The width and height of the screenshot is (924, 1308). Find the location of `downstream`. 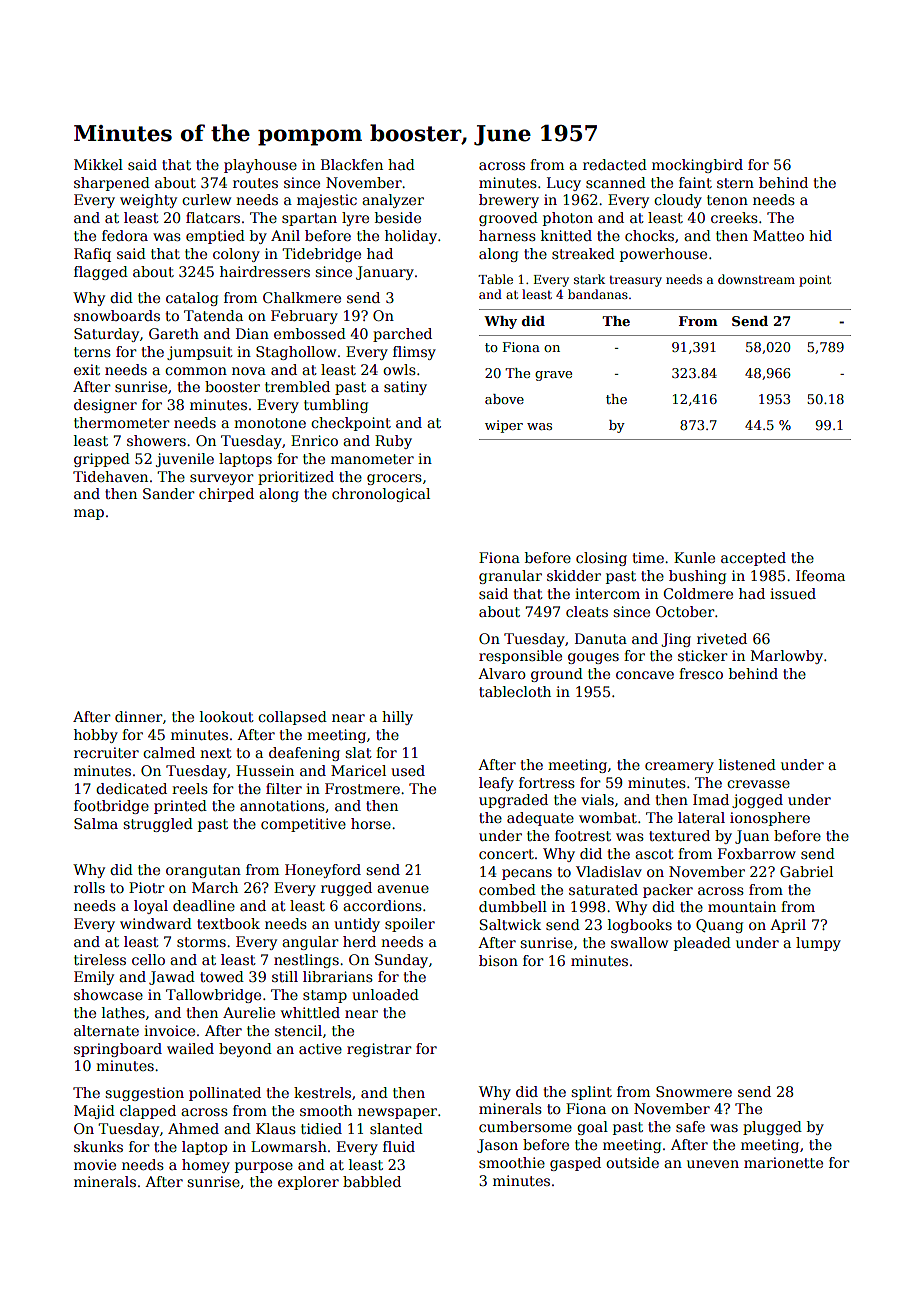

downstream is located at coordinates (756, 279).
